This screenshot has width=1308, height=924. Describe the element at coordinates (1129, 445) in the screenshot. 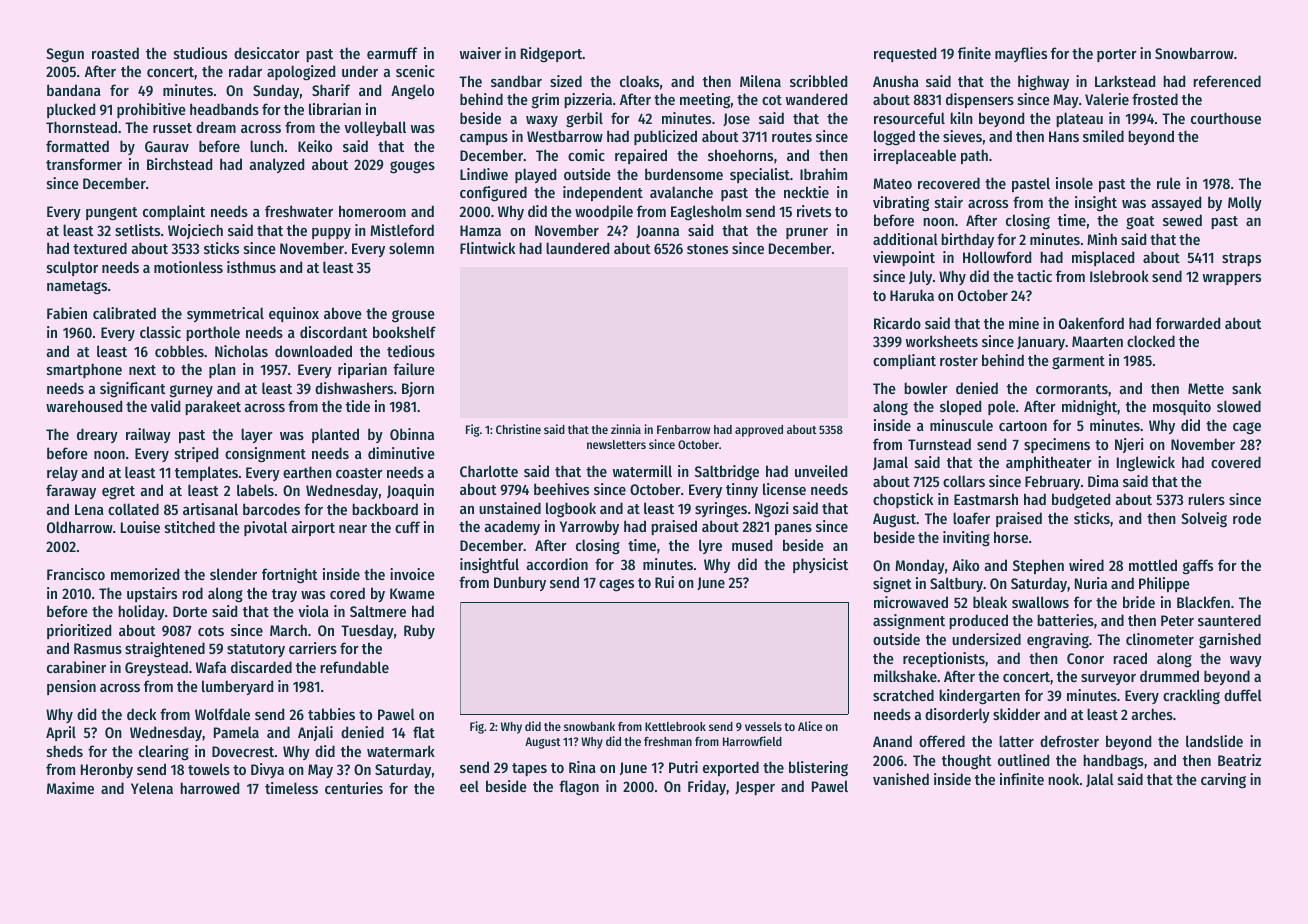

I see `Njeri` at that location.
